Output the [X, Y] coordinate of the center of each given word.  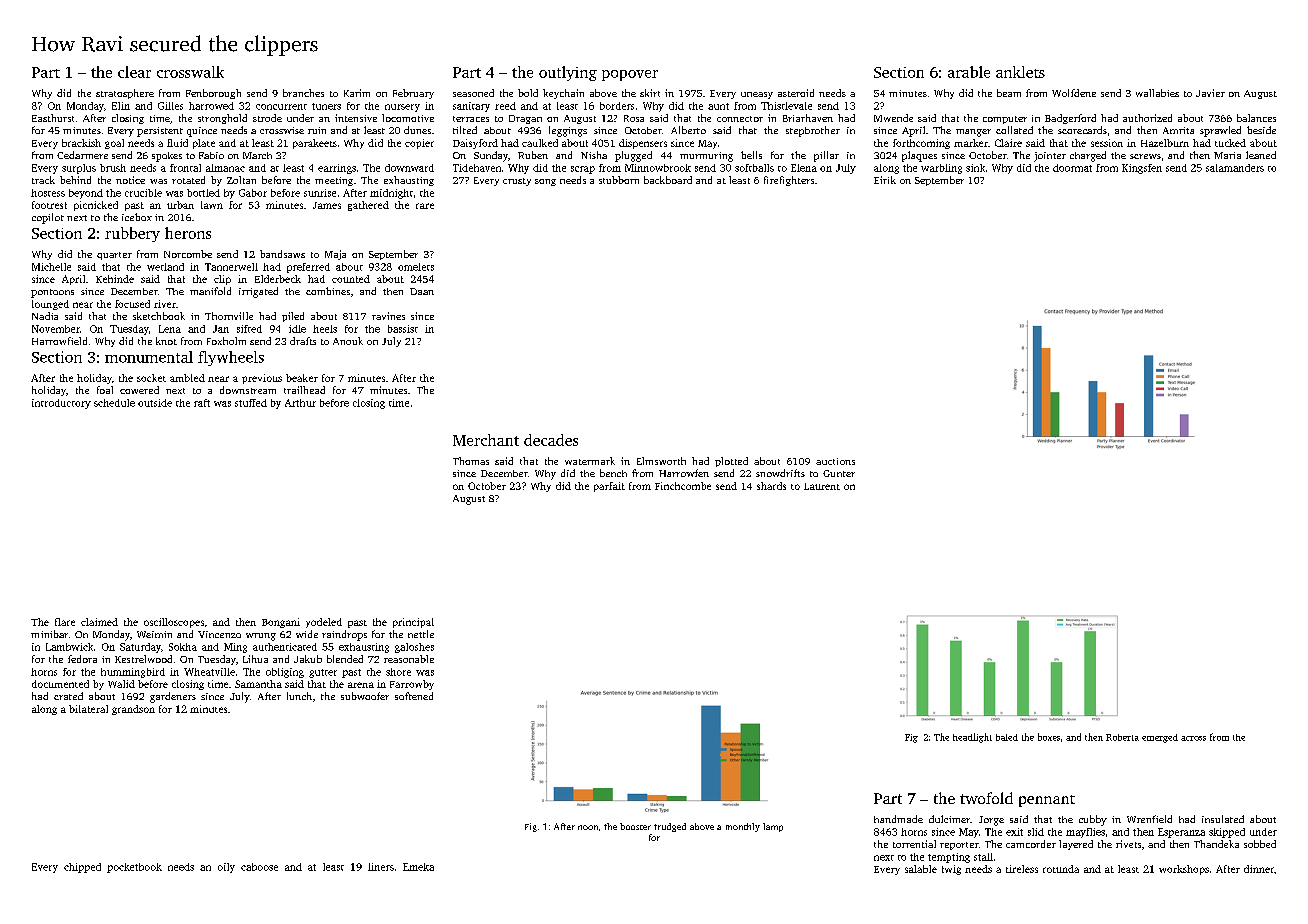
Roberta [1122, 737]
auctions [835, 461]
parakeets [315, 144]
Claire [1008, 143]
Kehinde [115, 279]
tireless [1022, 869]
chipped [82, 868]
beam [1009, 93]
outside [155, 403]
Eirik [885, 180]
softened [414, 696]
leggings [568, 131]
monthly [743, 827]
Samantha [258, 684]
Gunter [839, 473]
